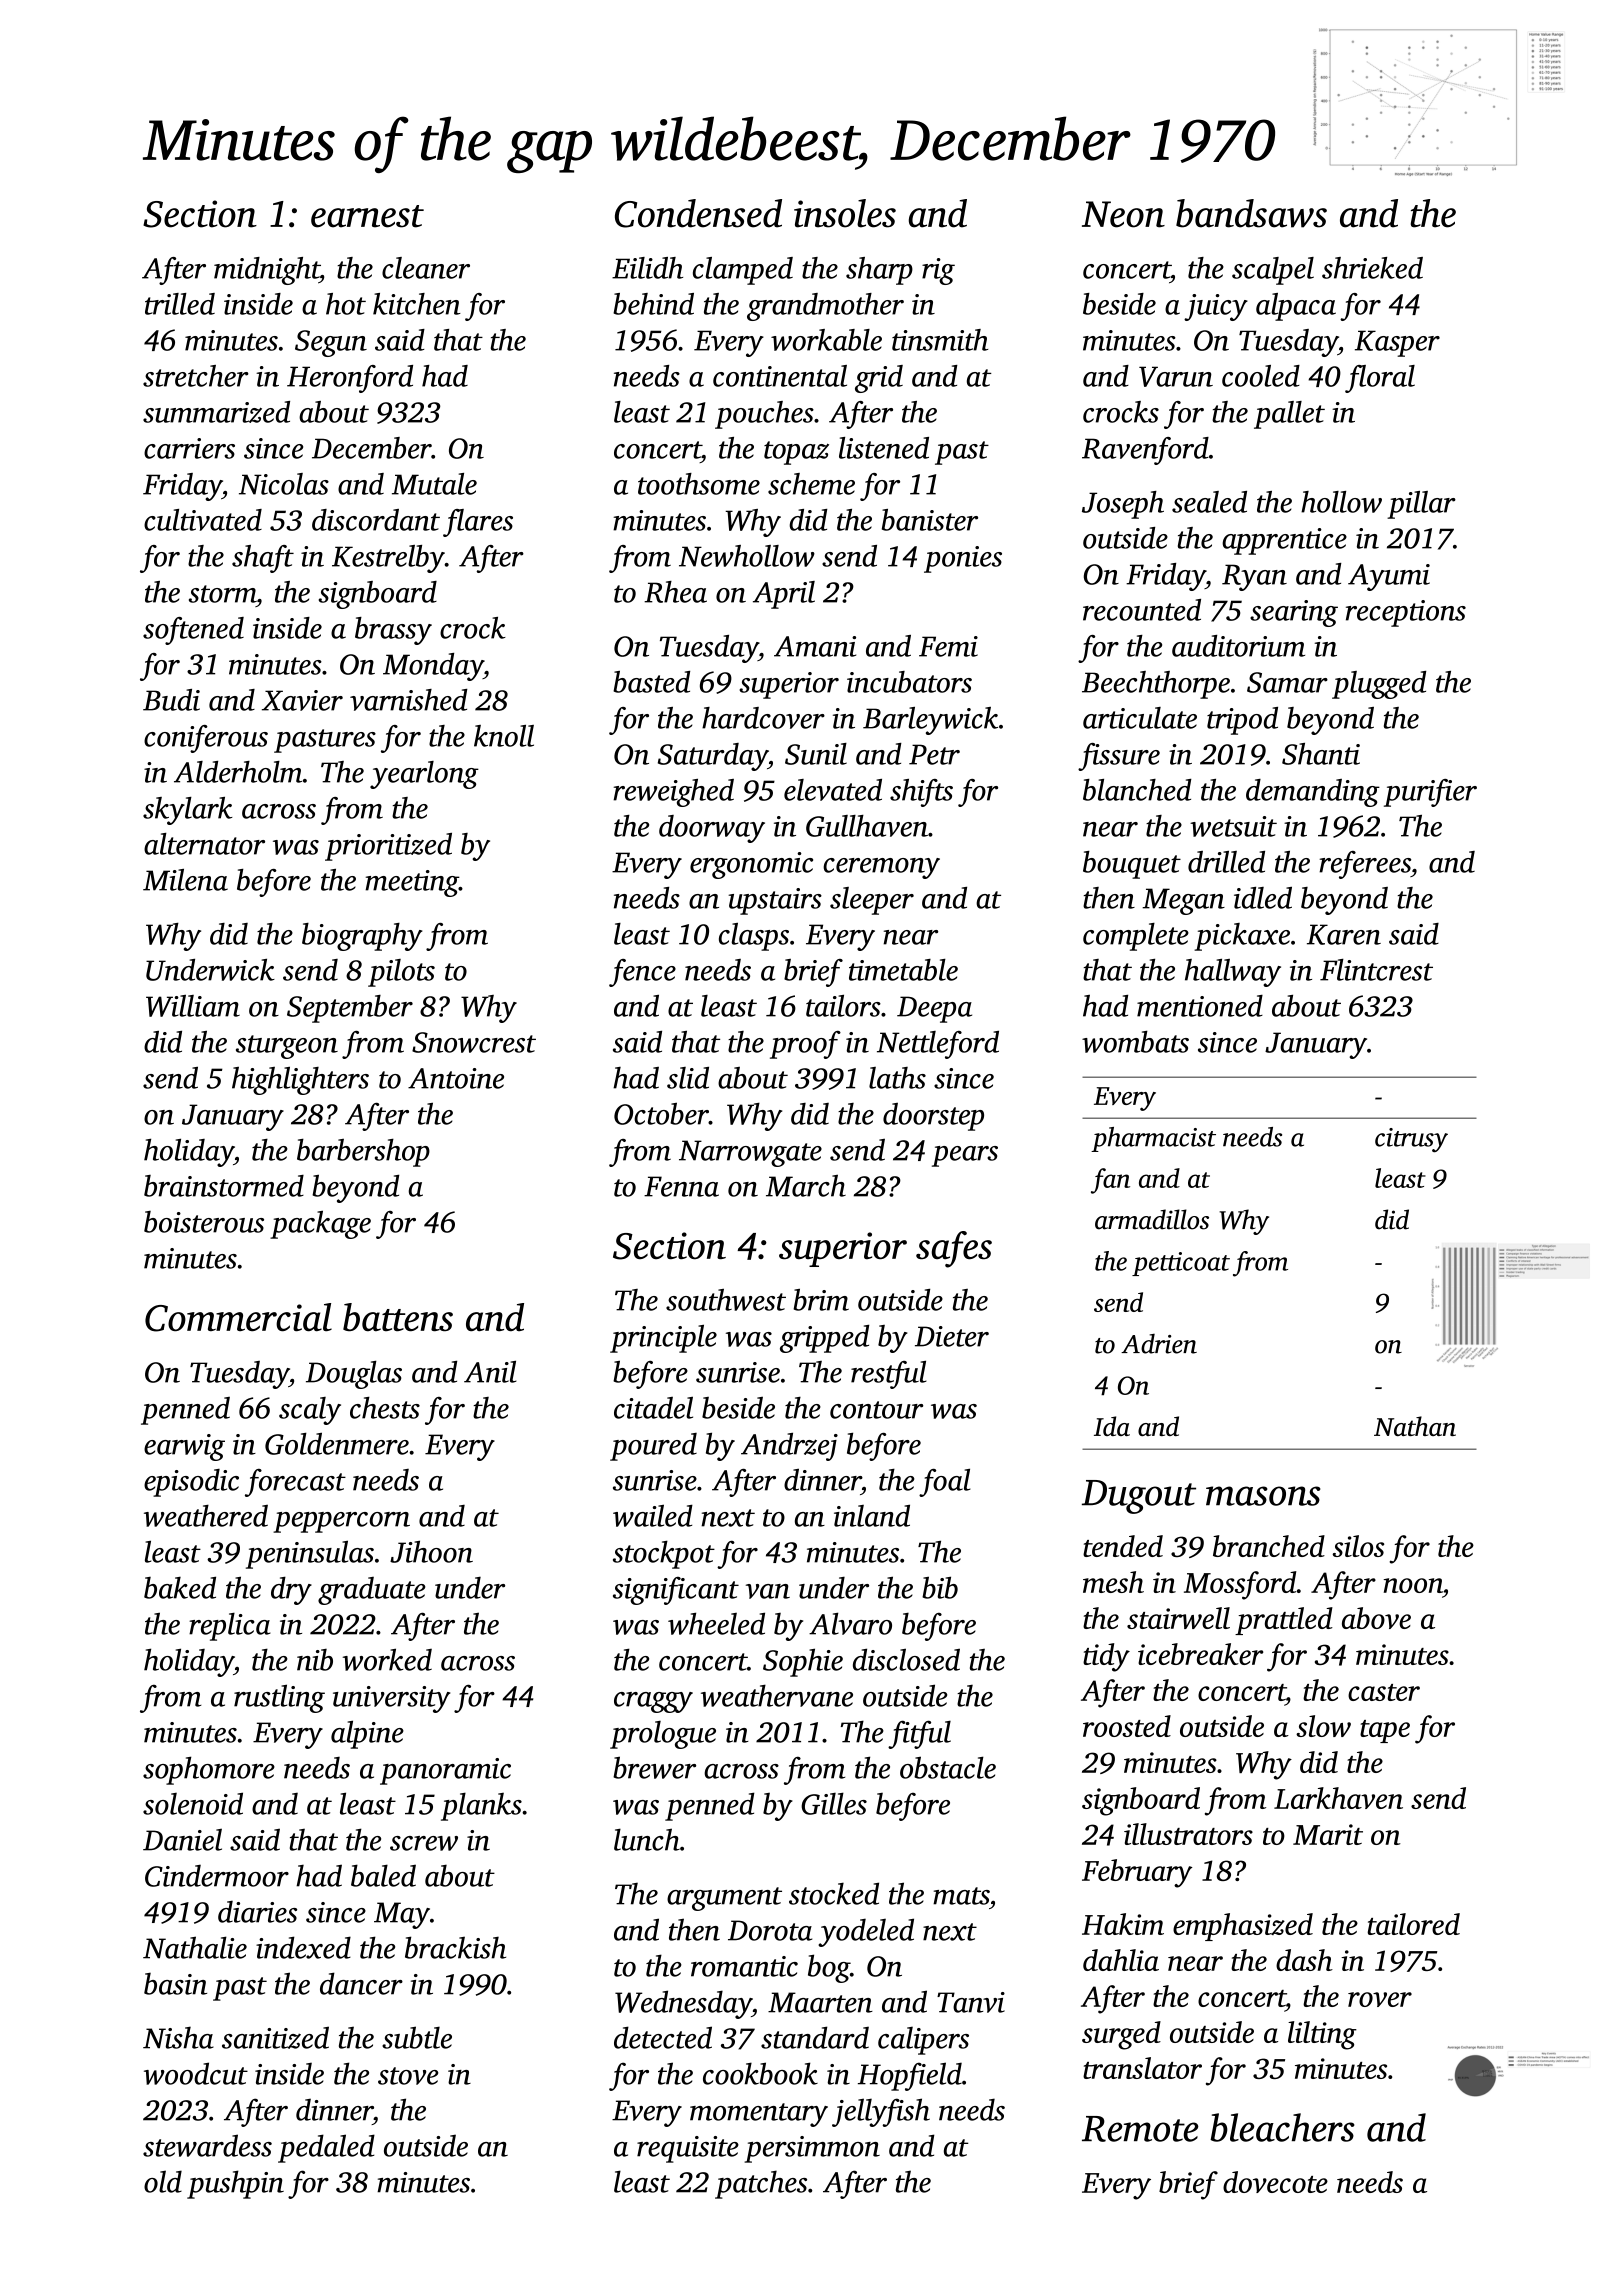 The width and height of the document is (1620, 2292). What do you see at coordinates (763, 718) in the document?
I see `hardcover` at bounding box center [763, 718].
